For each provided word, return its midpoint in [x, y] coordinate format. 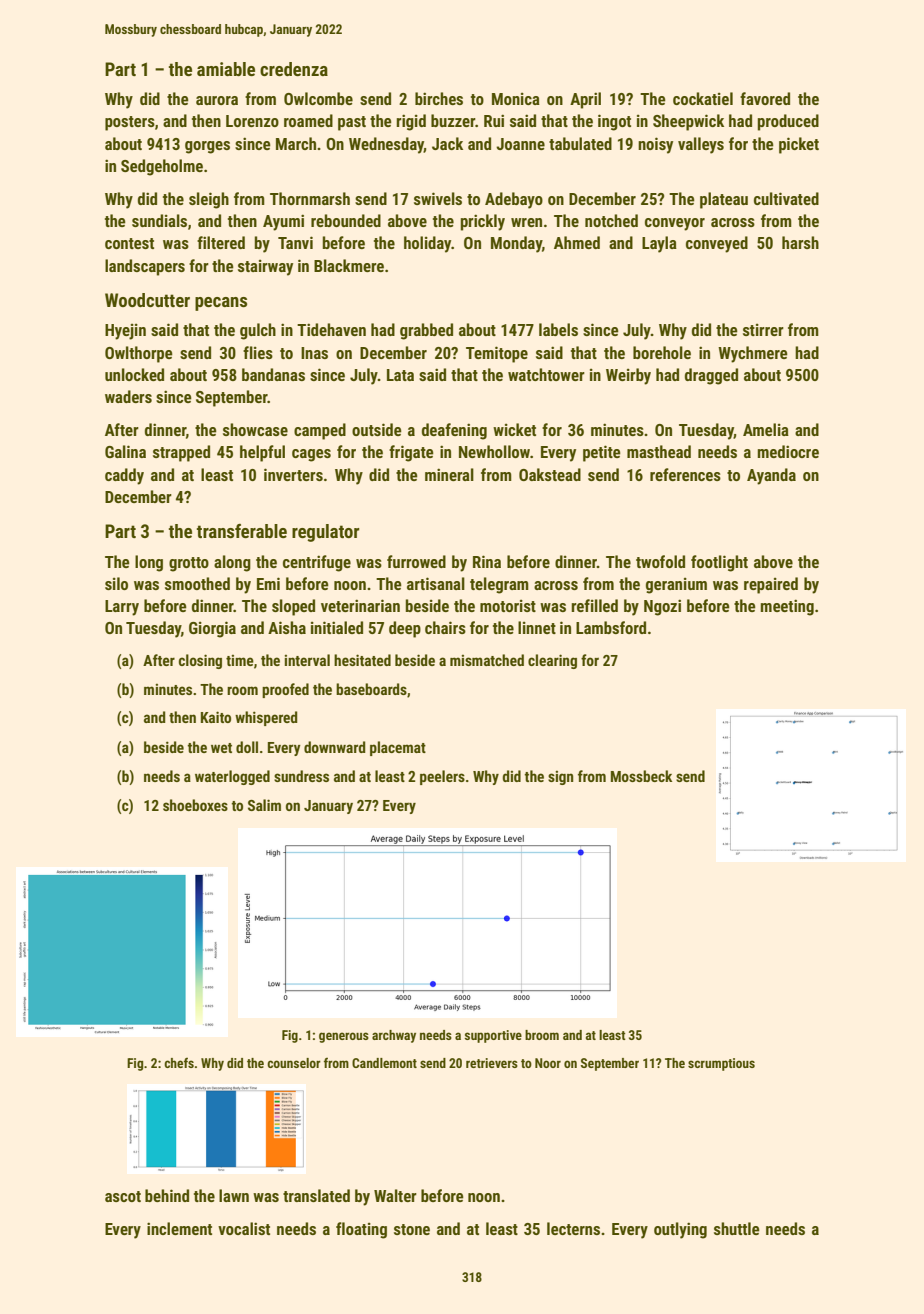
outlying [680, 1230]
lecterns [573, 1228]
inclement [179, 1228]
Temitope [497, 354]
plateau [724, 200]
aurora [217, 100]
